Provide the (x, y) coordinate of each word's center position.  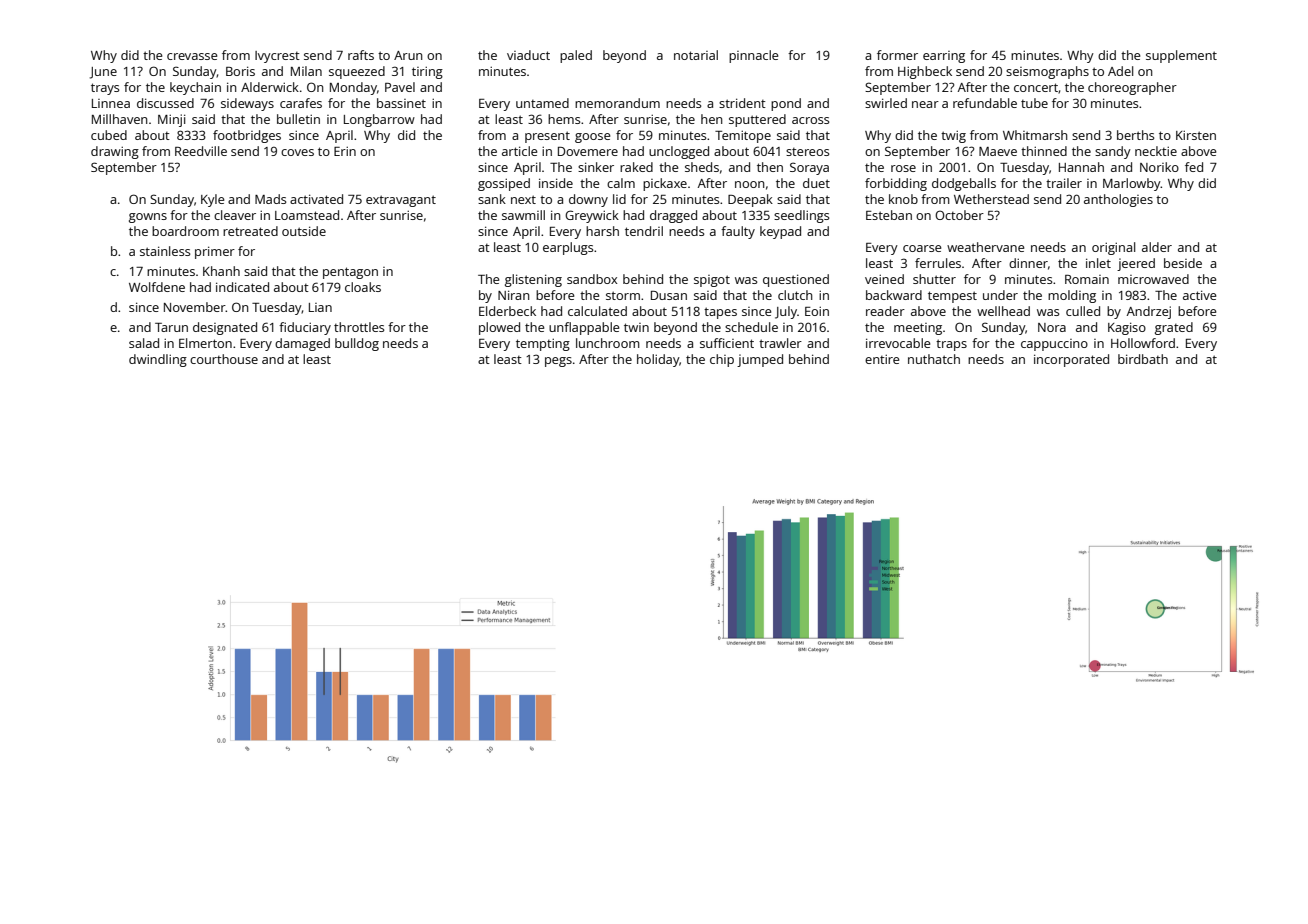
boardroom (185, 231)
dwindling (158, 360)
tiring (427, 72)
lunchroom (608, 343)
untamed (542, 103)
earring (944, 57)
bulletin (298, 119)
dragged (673, 216)
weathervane (985, 247)
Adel (1120, 71)
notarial (696, 55)
